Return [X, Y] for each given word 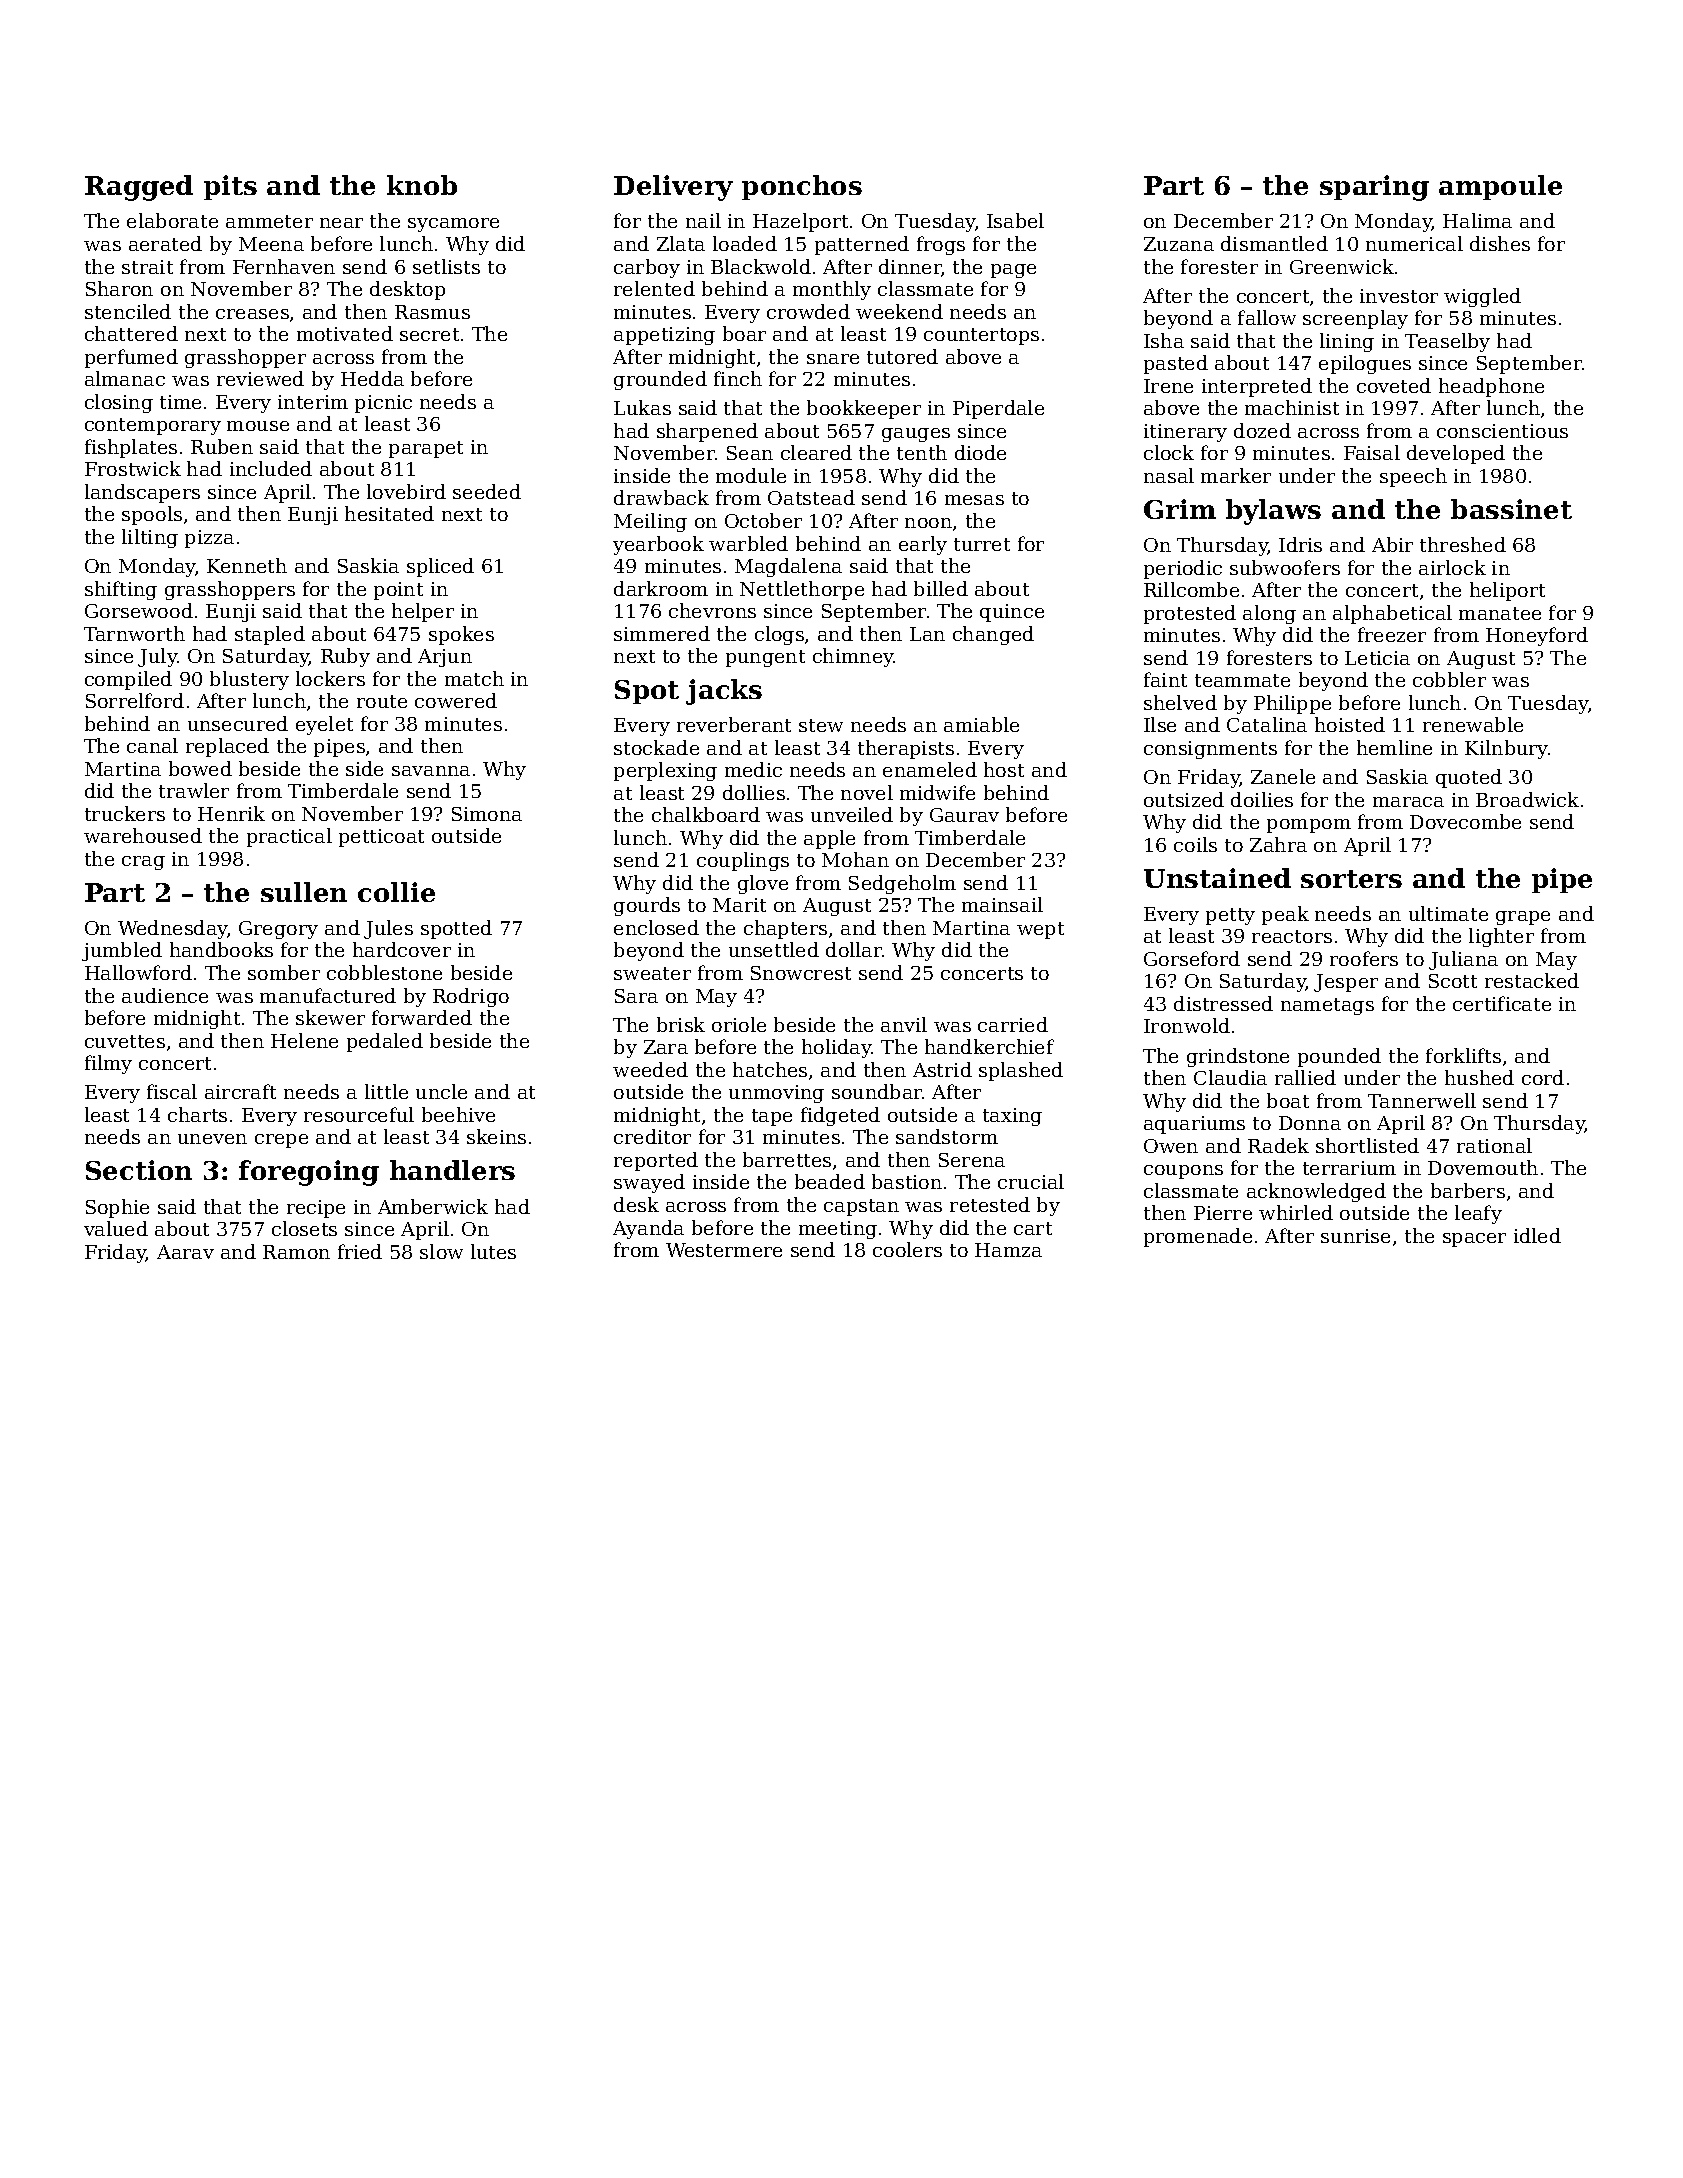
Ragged [139, 188]
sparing [1374, 188]
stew [821, 725]
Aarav [185, 1252]
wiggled [1482, 297]
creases [252, 314]
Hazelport [800, 222]
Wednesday [173, 929]
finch [738, 378]
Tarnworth [134, 633]
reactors [1292, 936]
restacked [1532, 980]
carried [1013, 1024]
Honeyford [1537, 636]
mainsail [1002, 904]
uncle [441, 1091]
